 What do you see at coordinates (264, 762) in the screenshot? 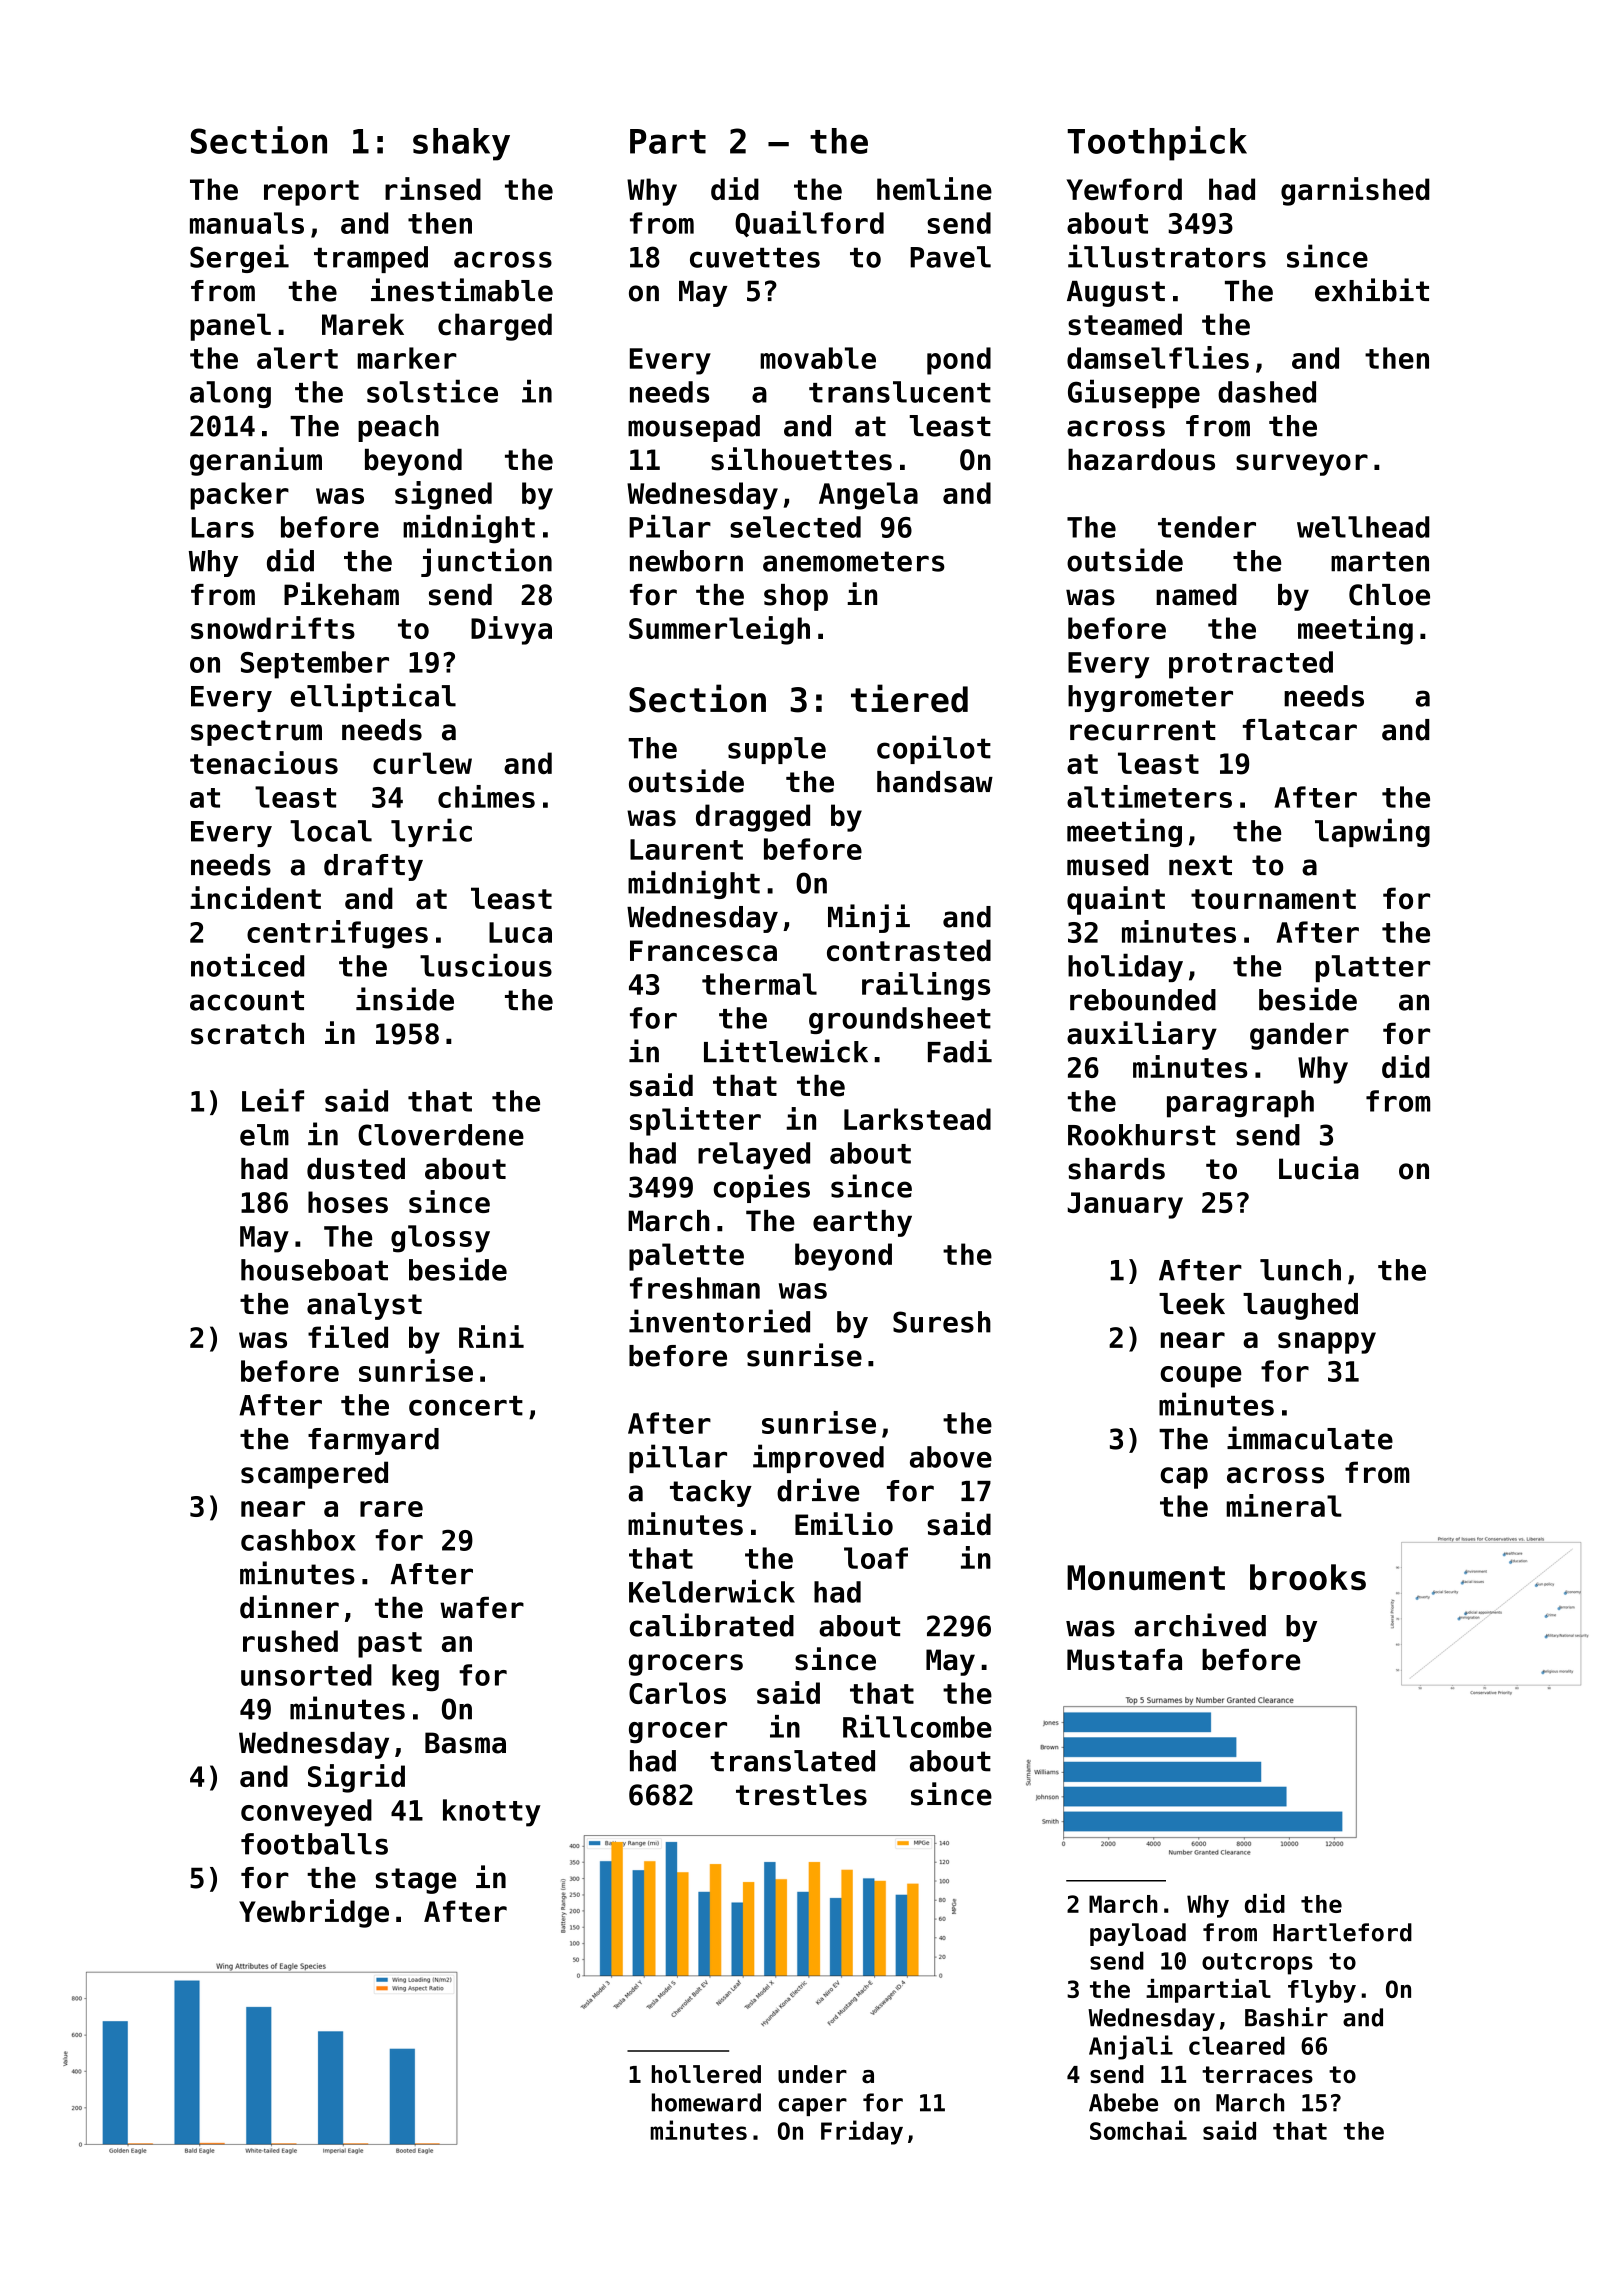
I see `tenacious` at bounding box center [264, 762].
